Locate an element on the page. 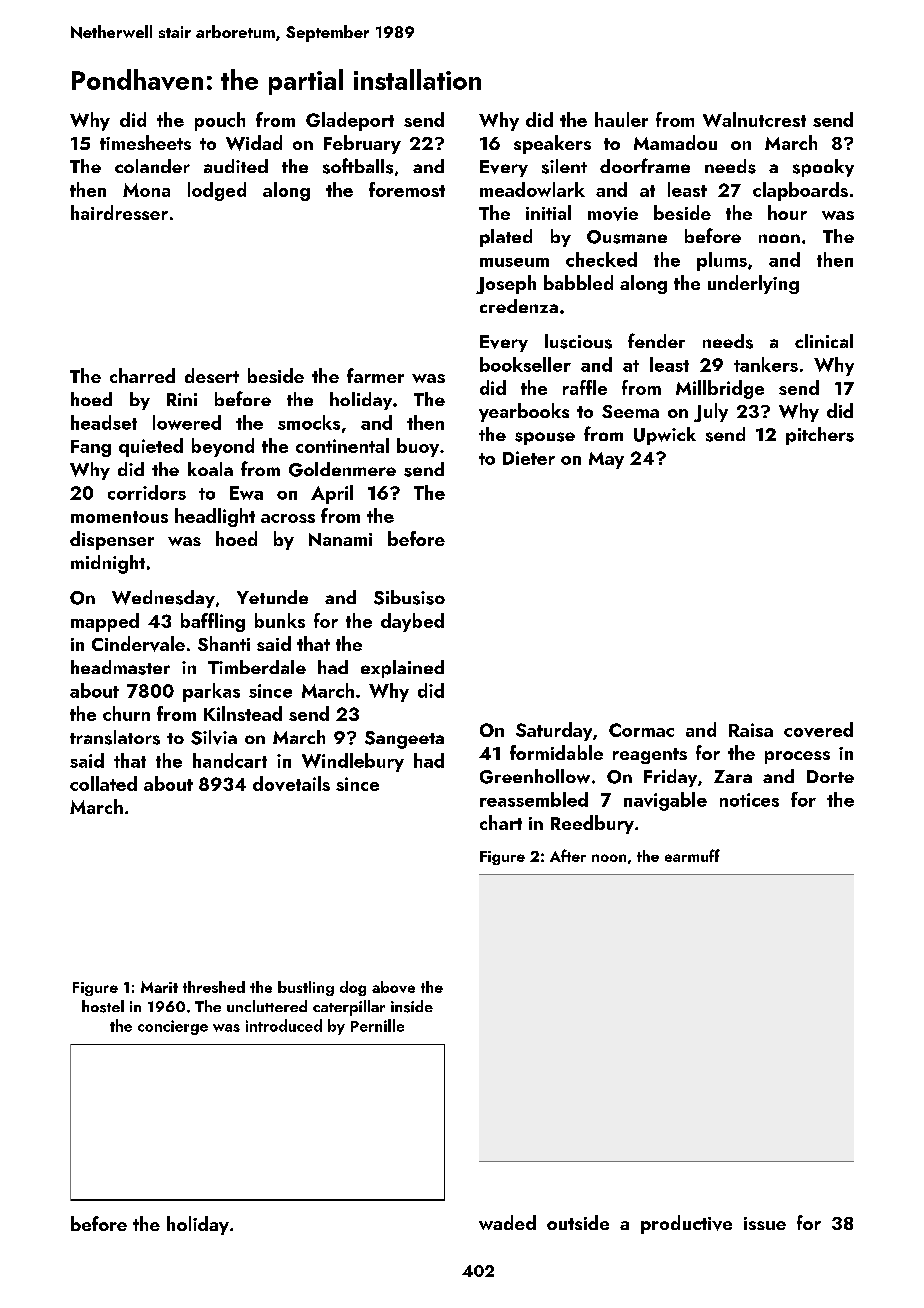  Silvia is located at coordinates (214, 737).
